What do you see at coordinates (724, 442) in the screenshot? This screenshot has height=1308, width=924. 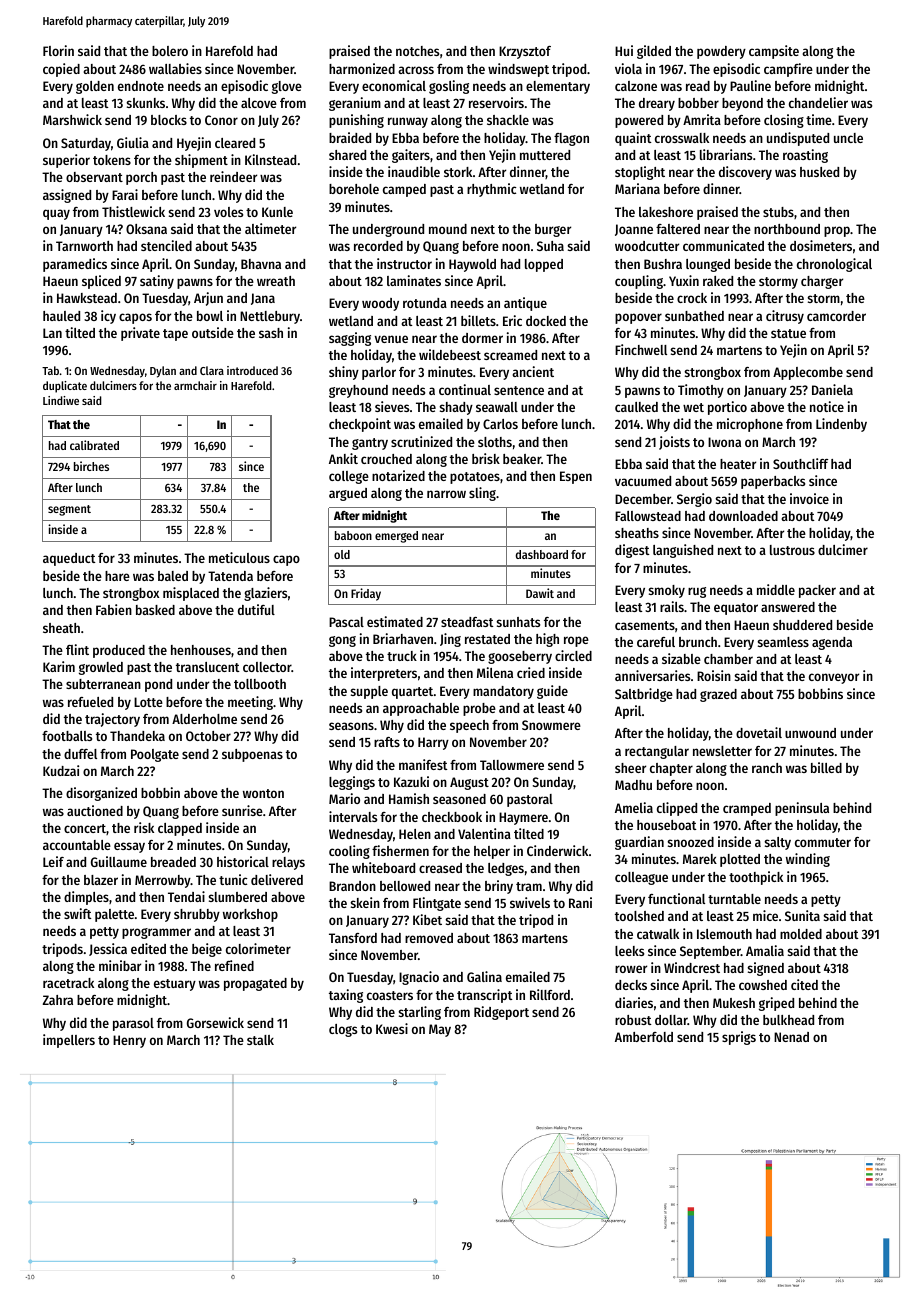 I see `Iwona` at bounding box center [724, 442].
